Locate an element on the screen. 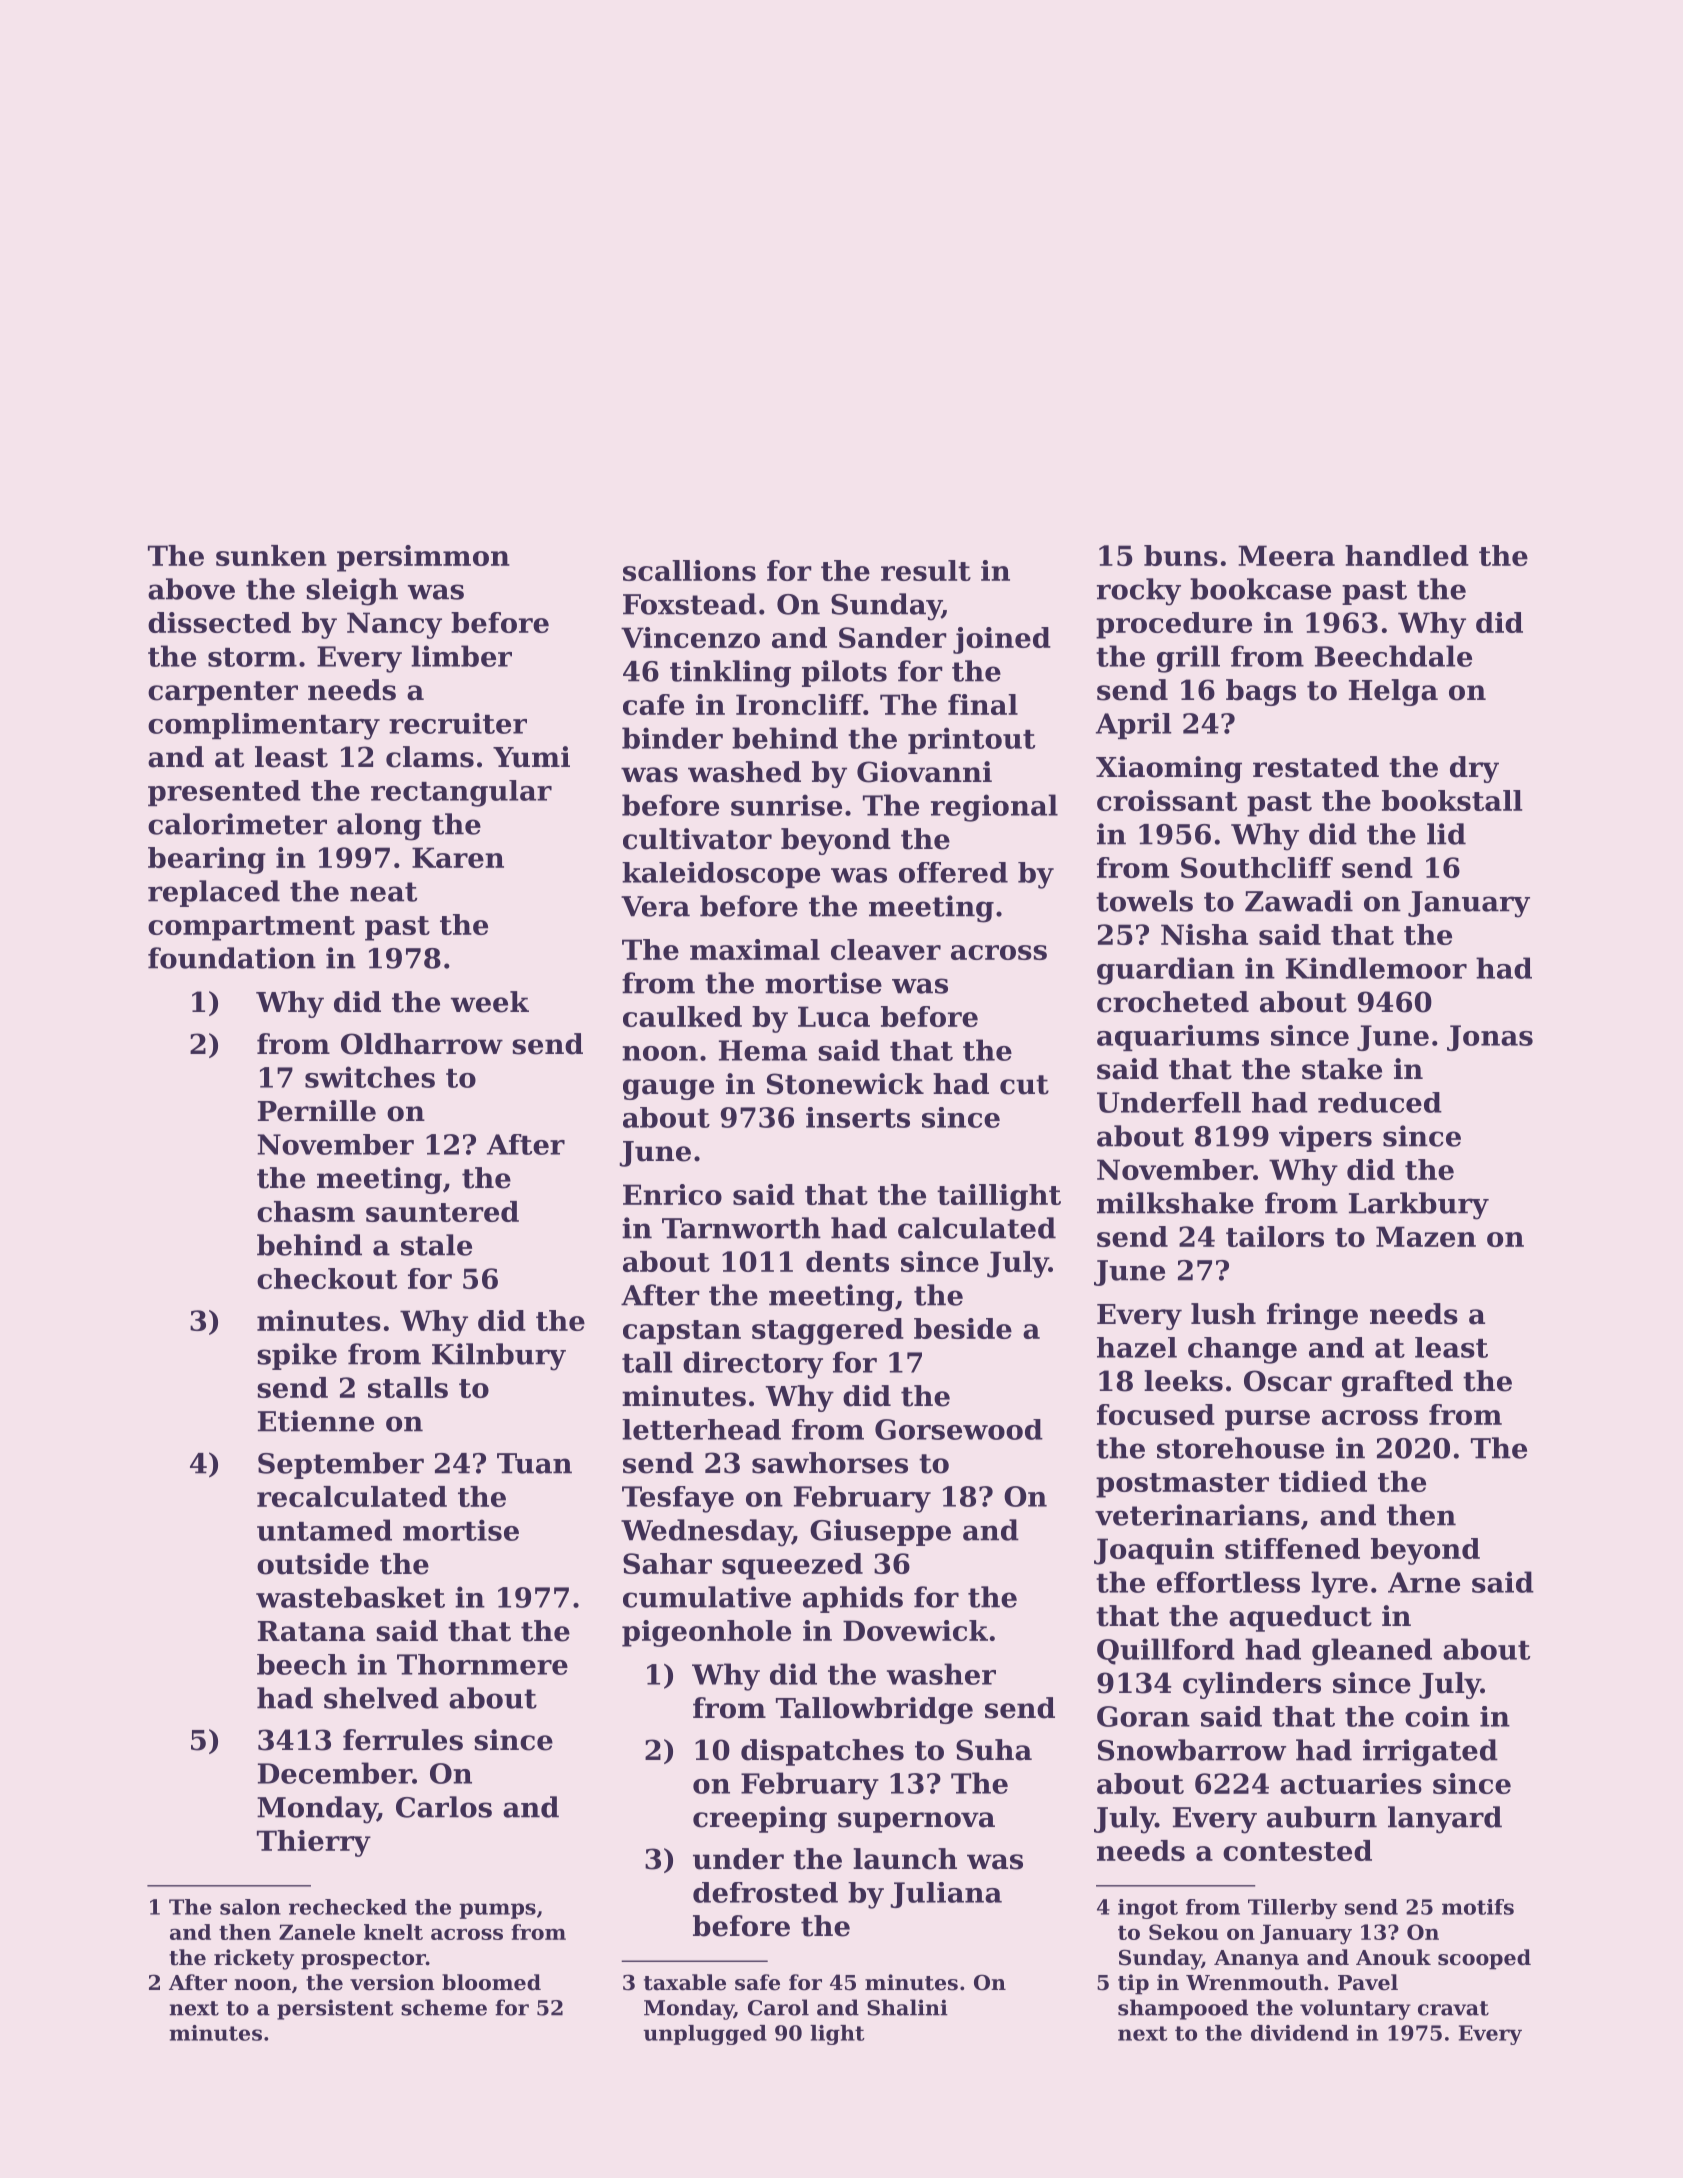  Sekou is located at coordinates (1183, 1932).
